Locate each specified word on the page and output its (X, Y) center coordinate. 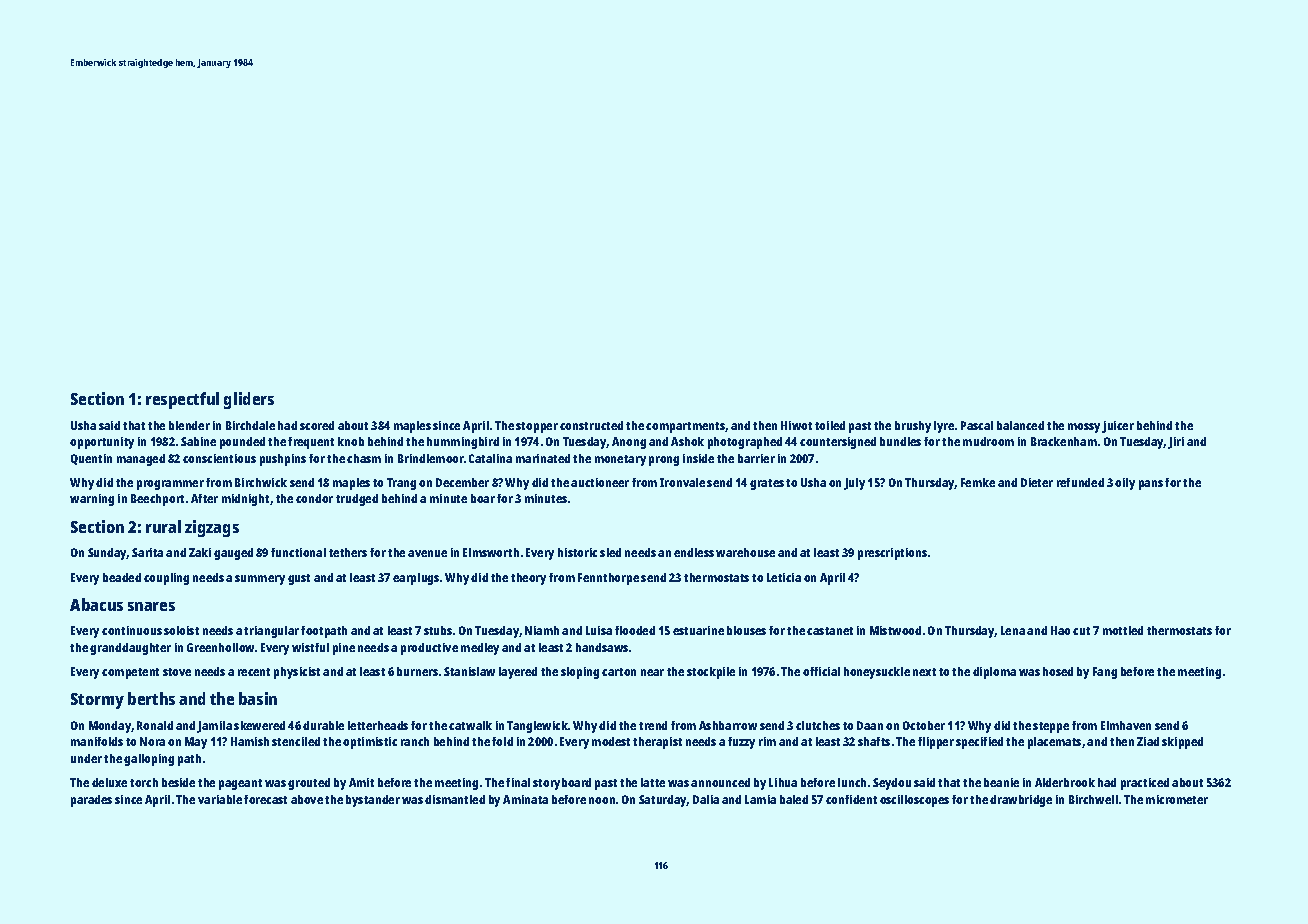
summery (260, 580)
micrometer (1177, 799)
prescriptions (892, 554)
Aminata (525, 799)
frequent (311, 443)
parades (91, 801)
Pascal (977, 425)
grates (767, 484)
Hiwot (796, 425)
